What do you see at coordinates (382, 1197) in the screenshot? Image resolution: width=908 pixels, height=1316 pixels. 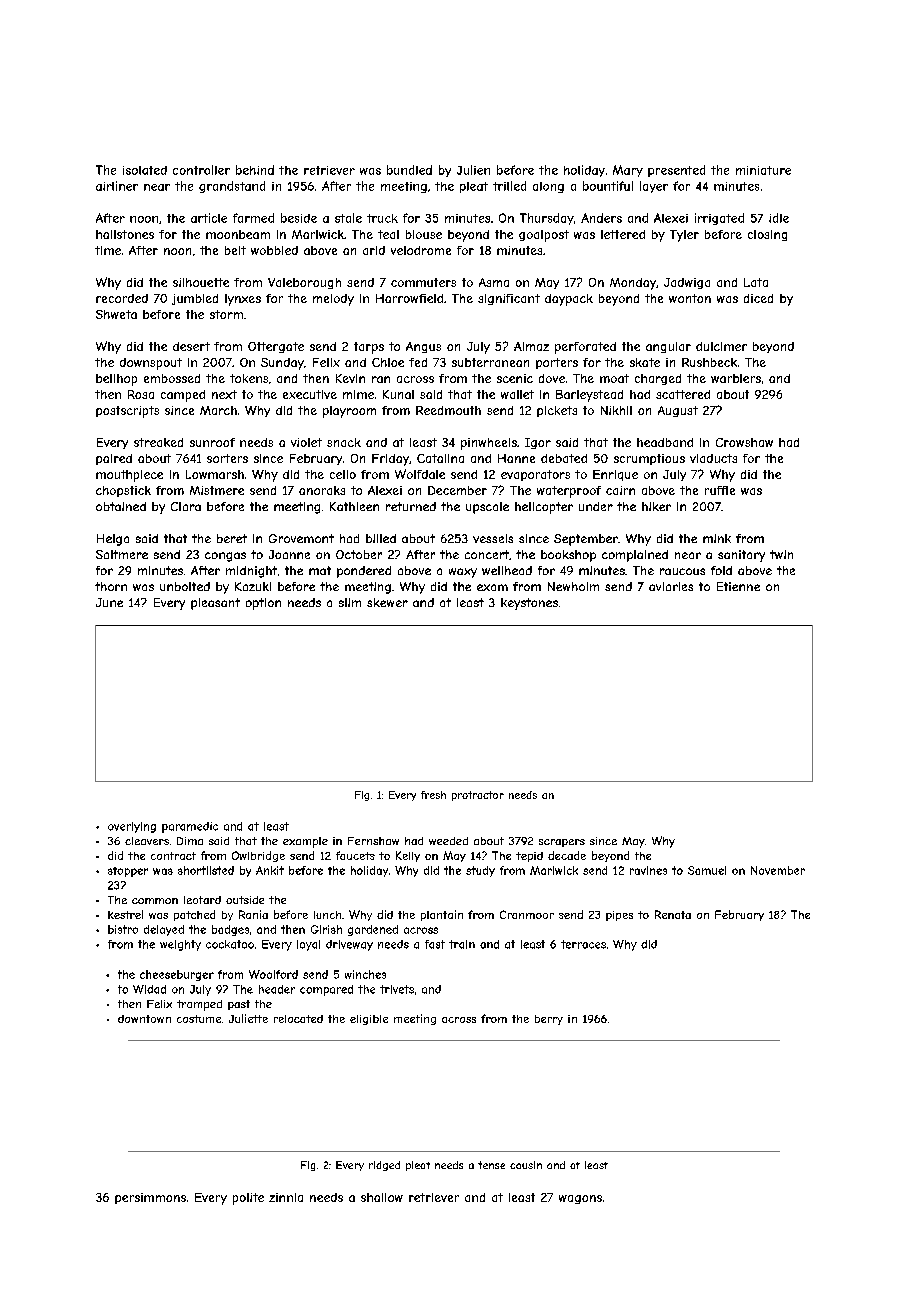 I see `shallow` at bounding box center [382, 1197].
